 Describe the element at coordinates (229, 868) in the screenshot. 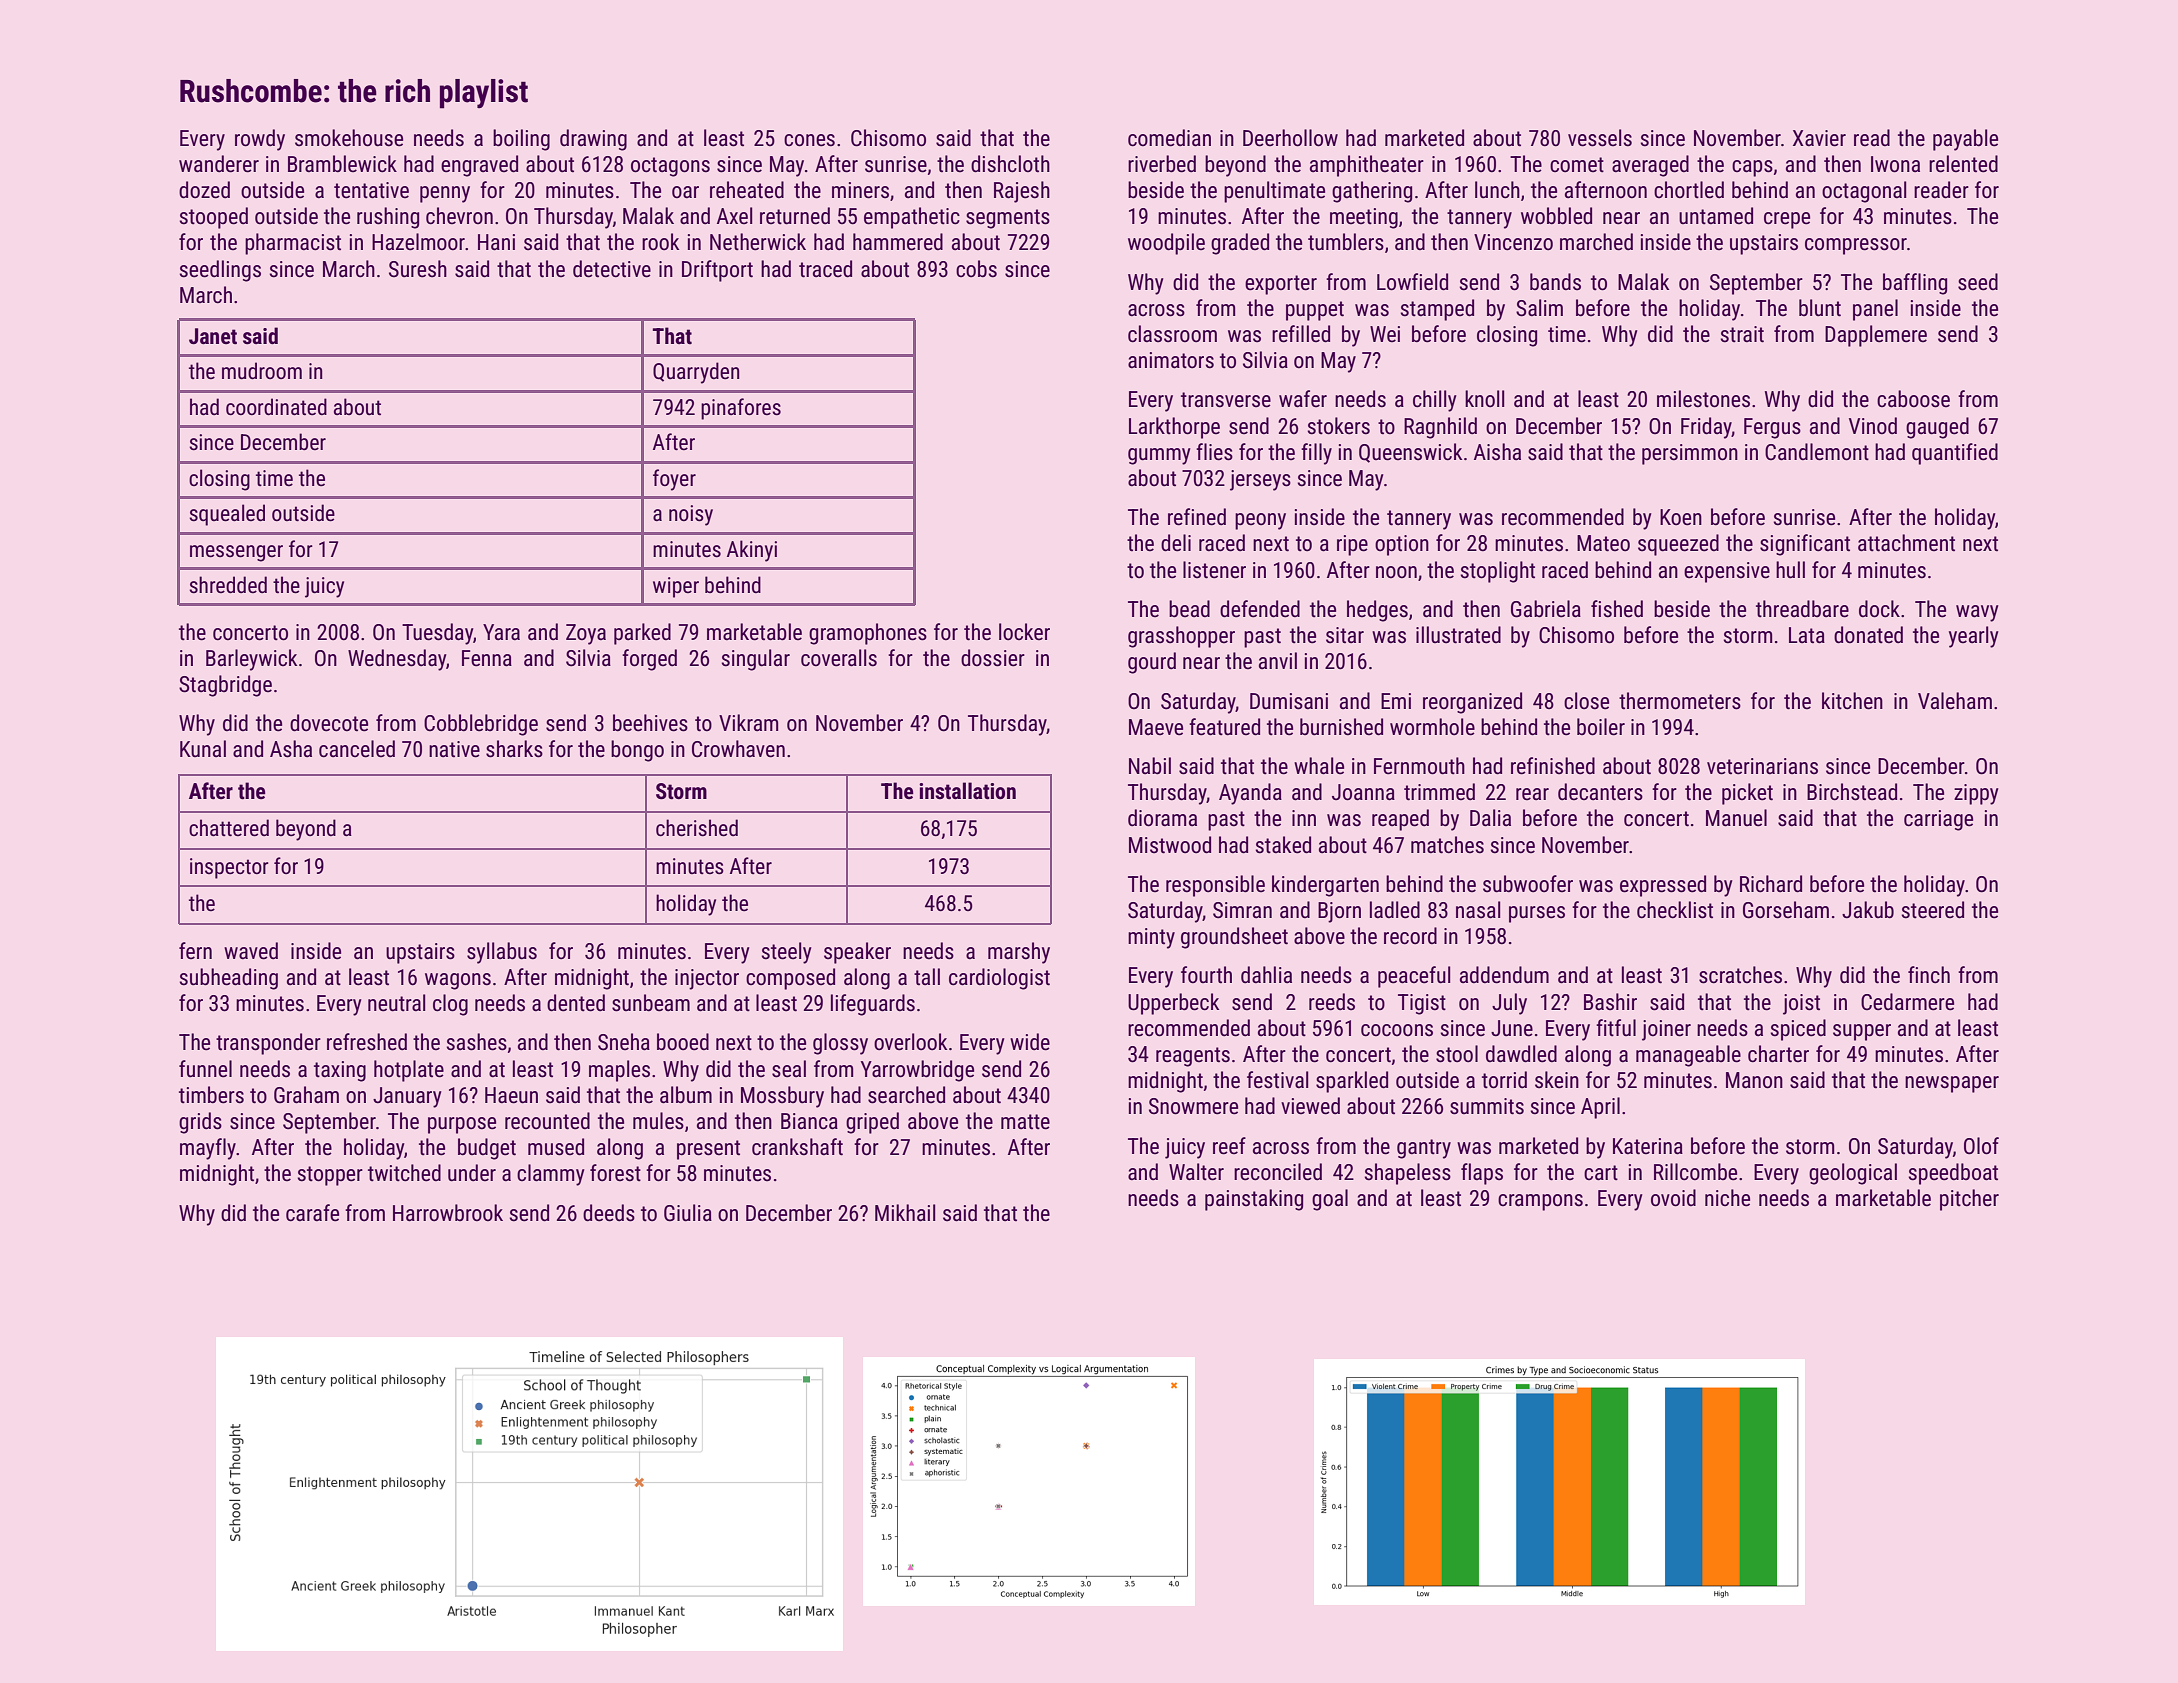

I see `inspector` at that location.
